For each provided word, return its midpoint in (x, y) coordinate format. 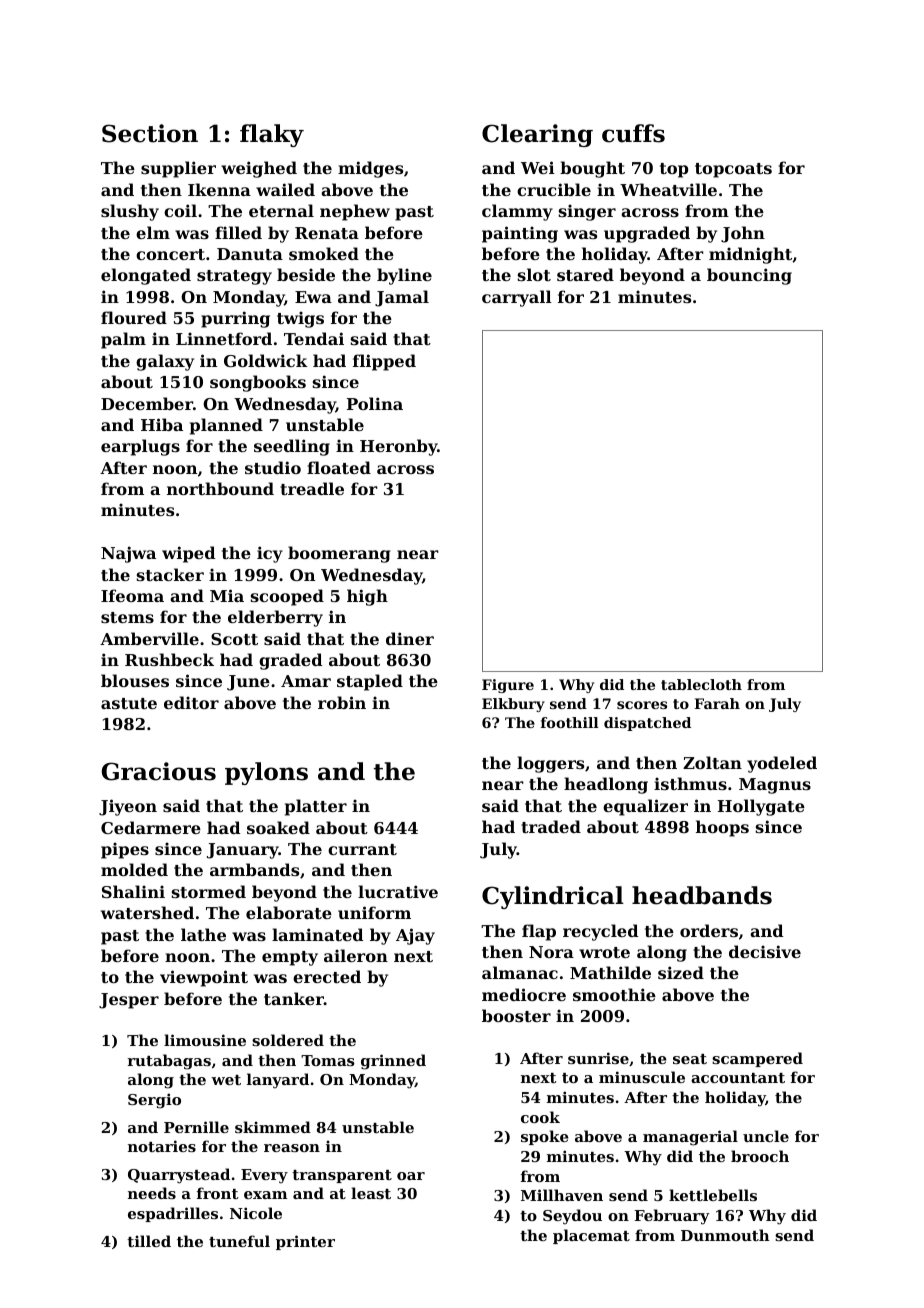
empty (290, 958)
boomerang (339, 554)
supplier (178, 169)
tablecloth (701, 684)
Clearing (537, 135)
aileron (356, 955)
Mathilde (610, 972)
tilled (149, 1241)
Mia (227, 595)
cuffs (633, 133)
